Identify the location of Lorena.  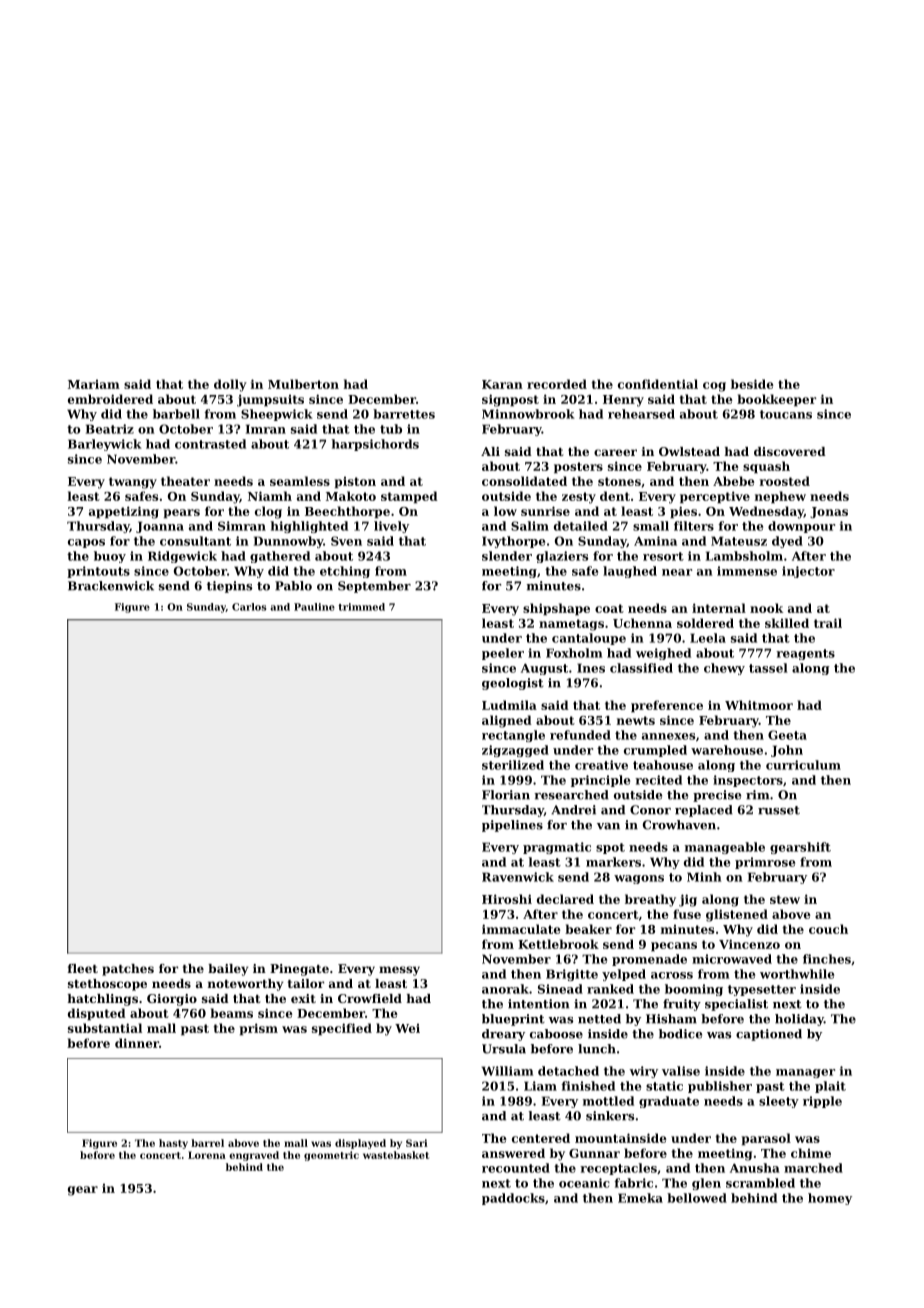
(207, 1155).
